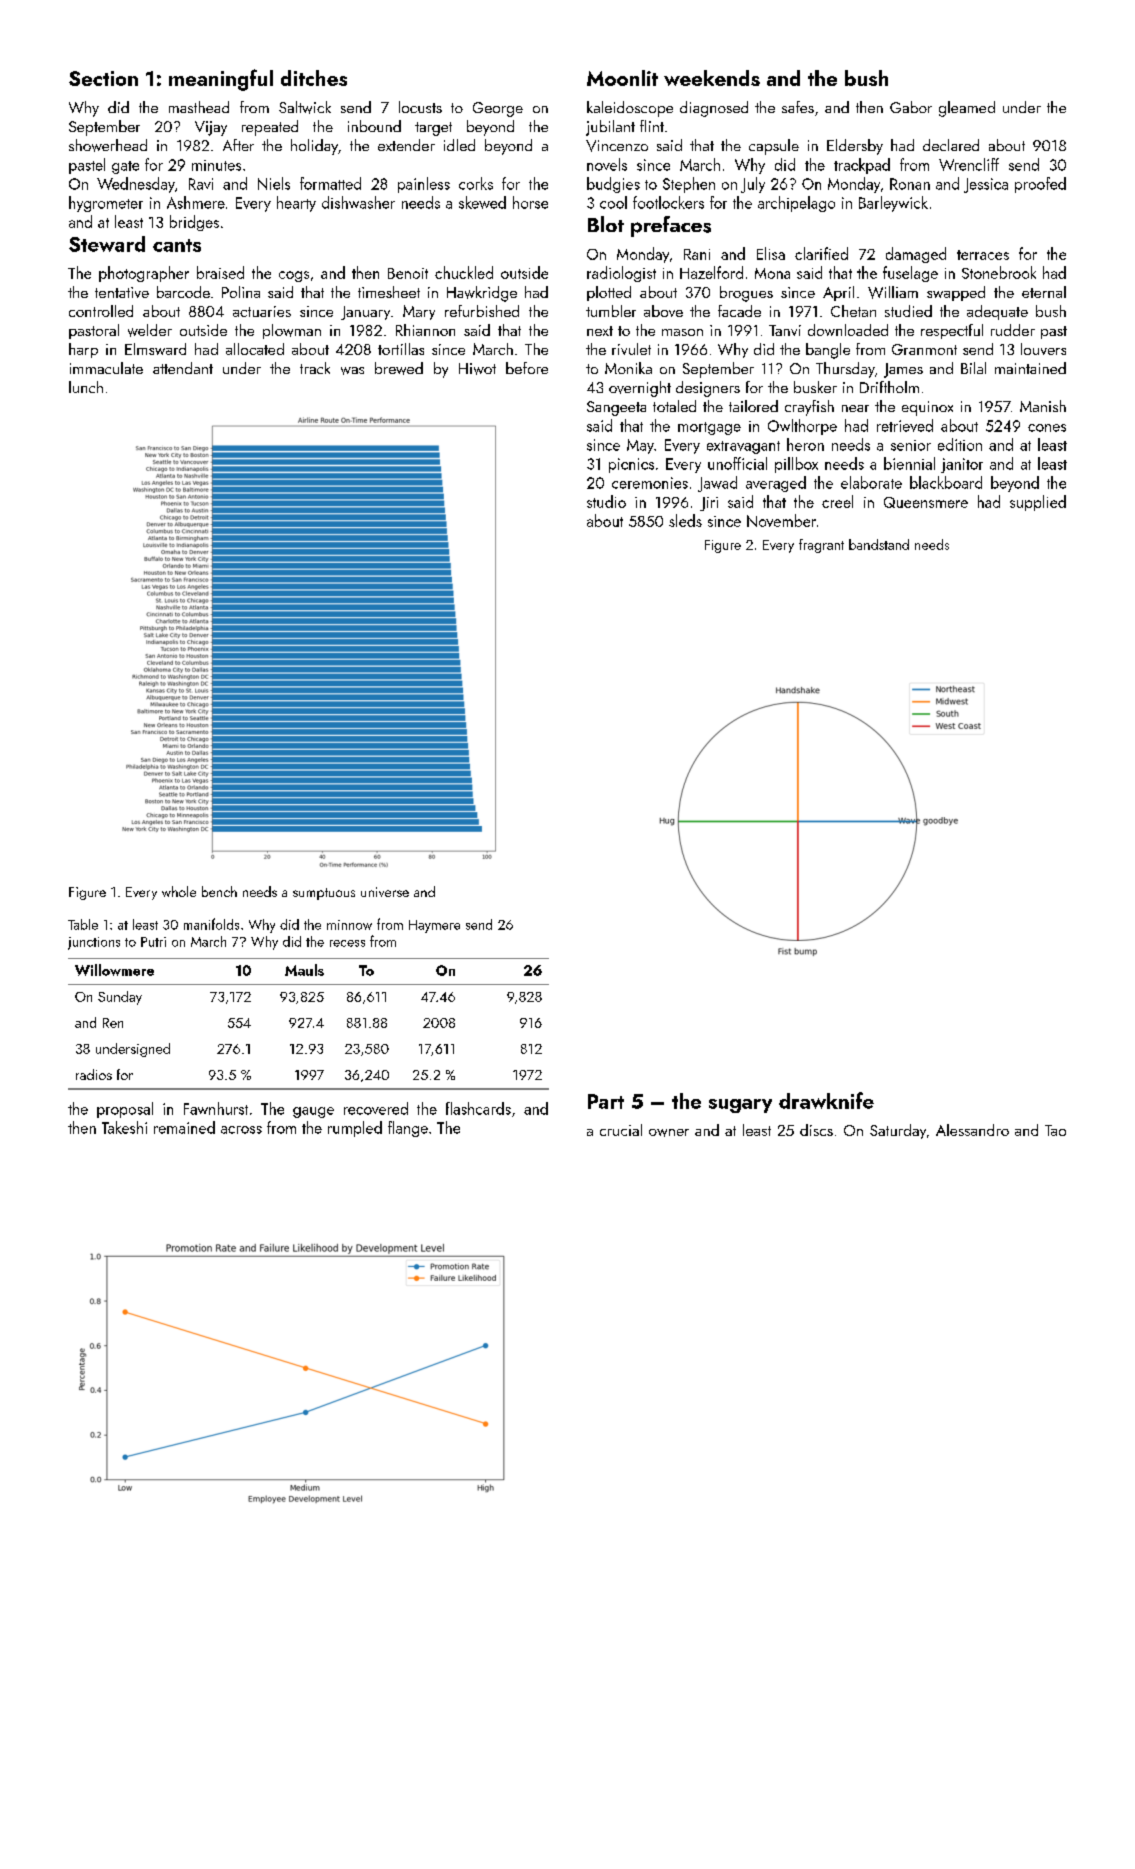 The width and height of the screenshot is (1135, 1869). I want to click on George, so click(498, 109).
